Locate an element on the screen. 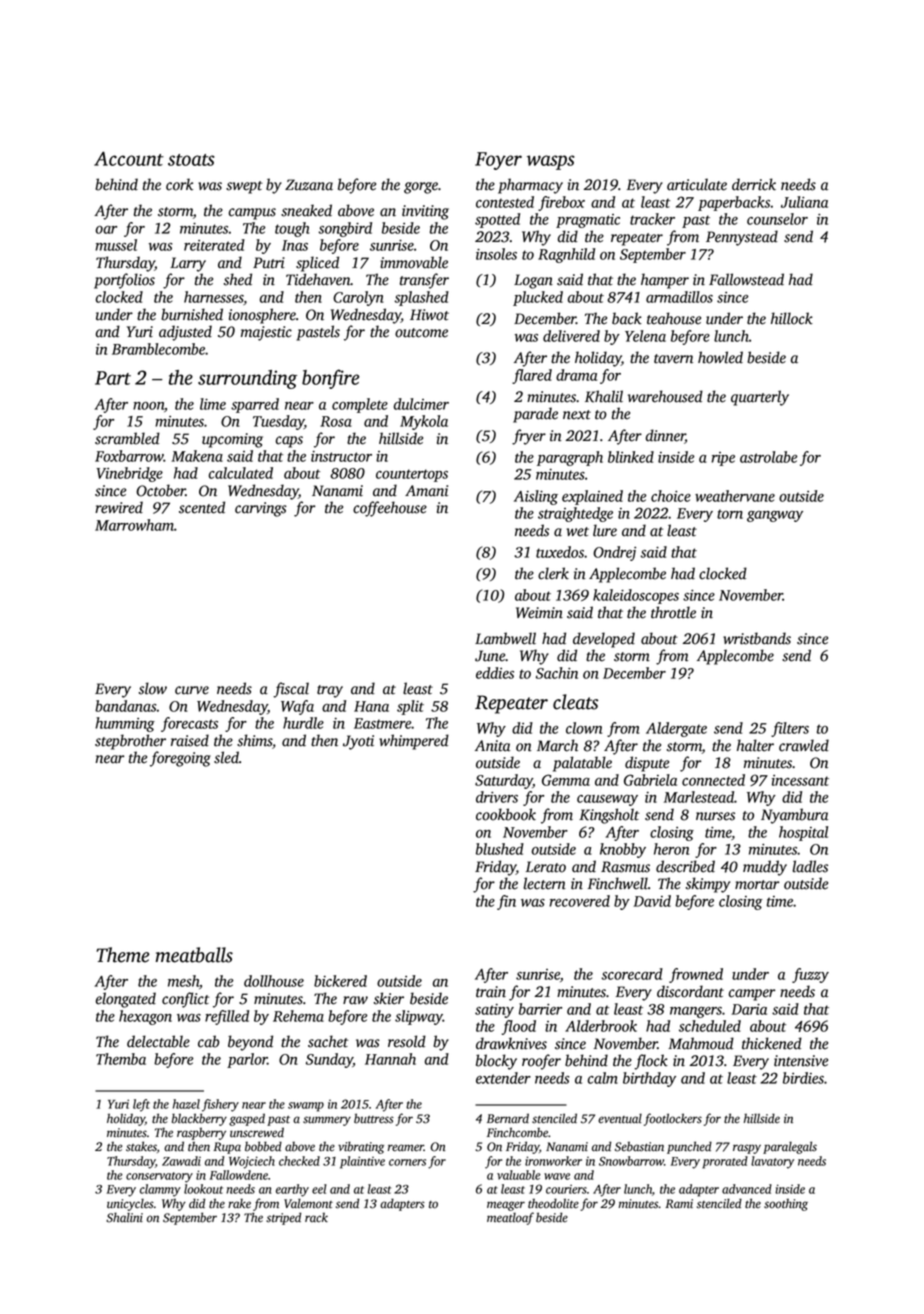 This screenshot has width=924, height=1314. prorated is located at coordinates (725, 1162).
